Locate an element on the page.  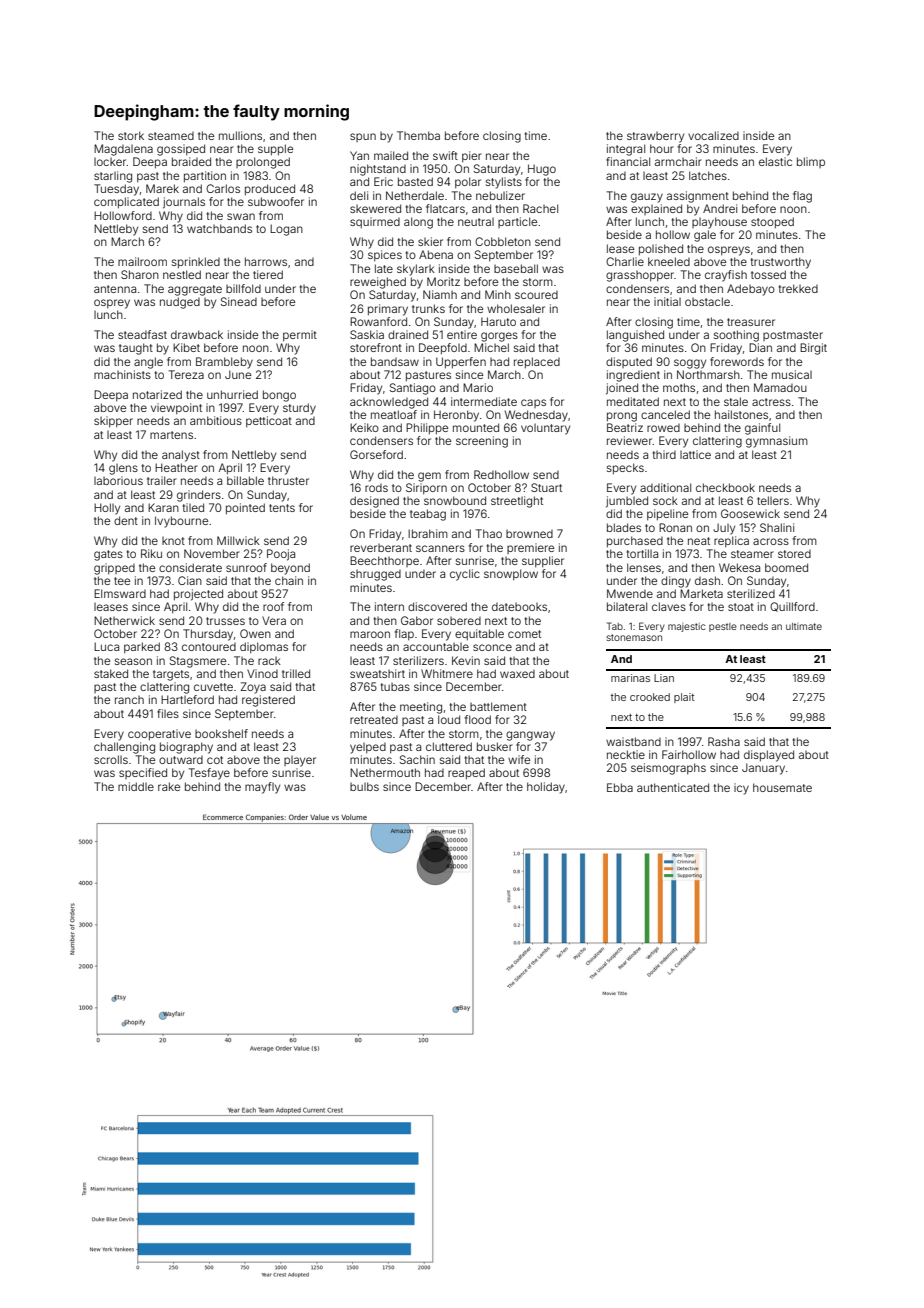
basted is located at coordinates (415, 181).
